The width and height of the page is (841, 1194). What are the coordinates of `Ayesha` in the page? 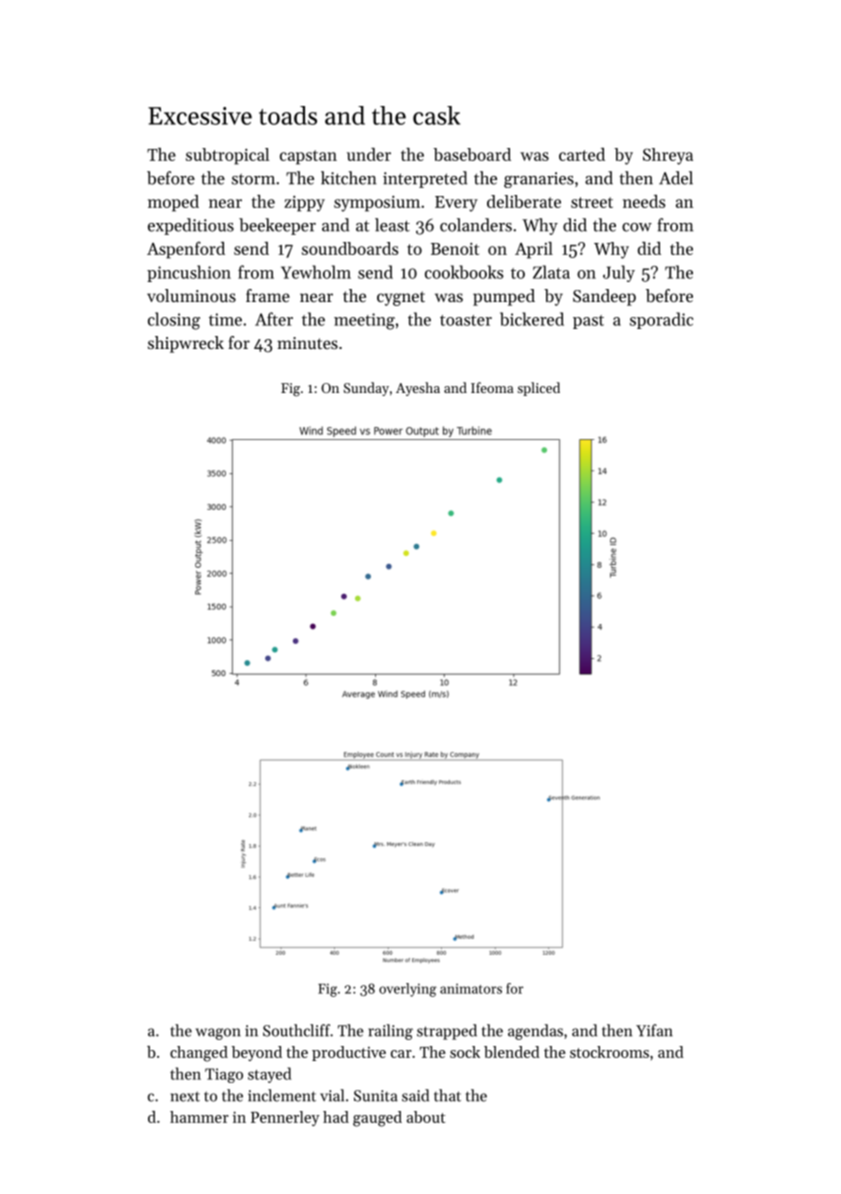 It's located at (418, 389).
